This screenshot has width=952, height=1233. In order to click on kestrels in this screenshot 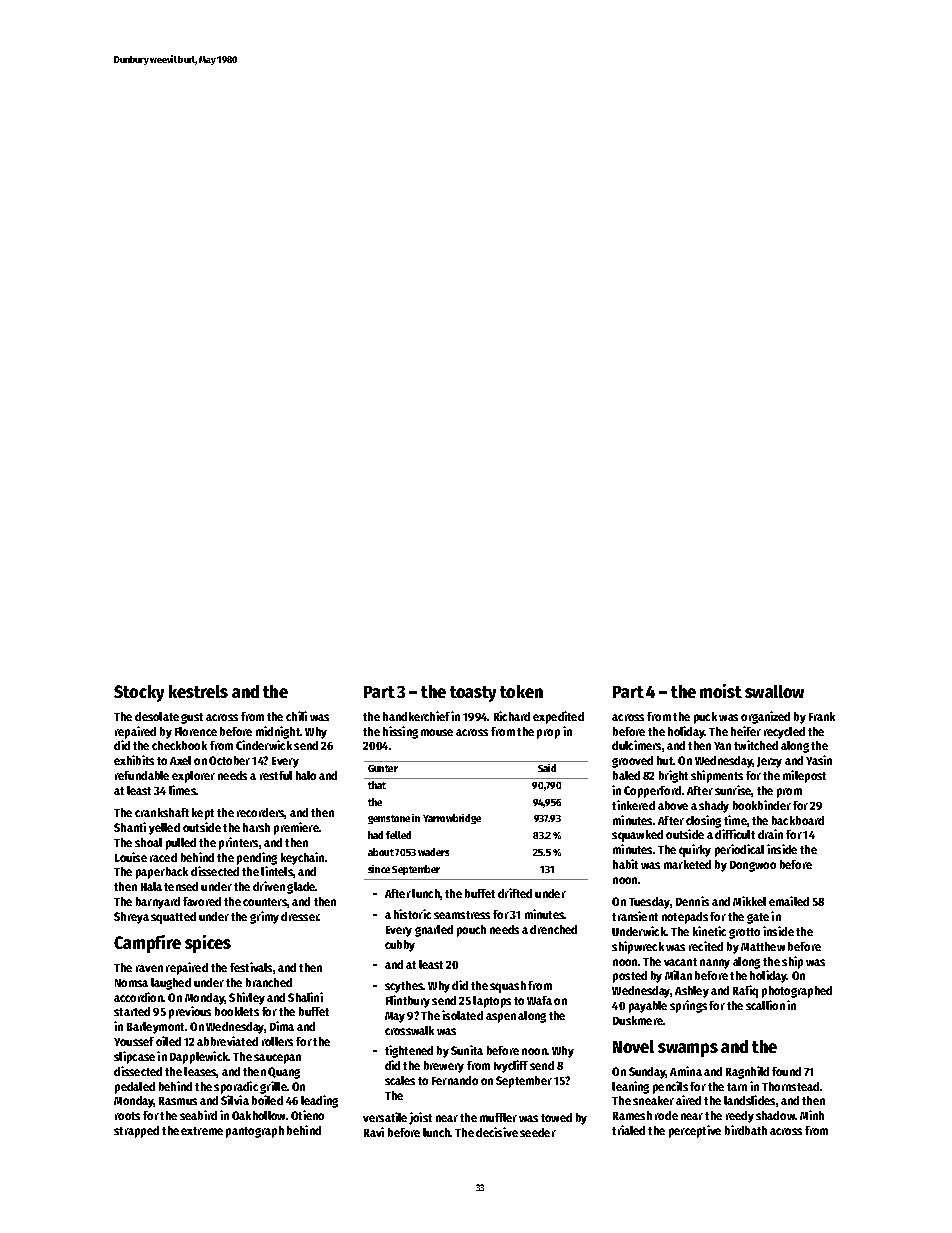, I will do `click(198, 691)`.
